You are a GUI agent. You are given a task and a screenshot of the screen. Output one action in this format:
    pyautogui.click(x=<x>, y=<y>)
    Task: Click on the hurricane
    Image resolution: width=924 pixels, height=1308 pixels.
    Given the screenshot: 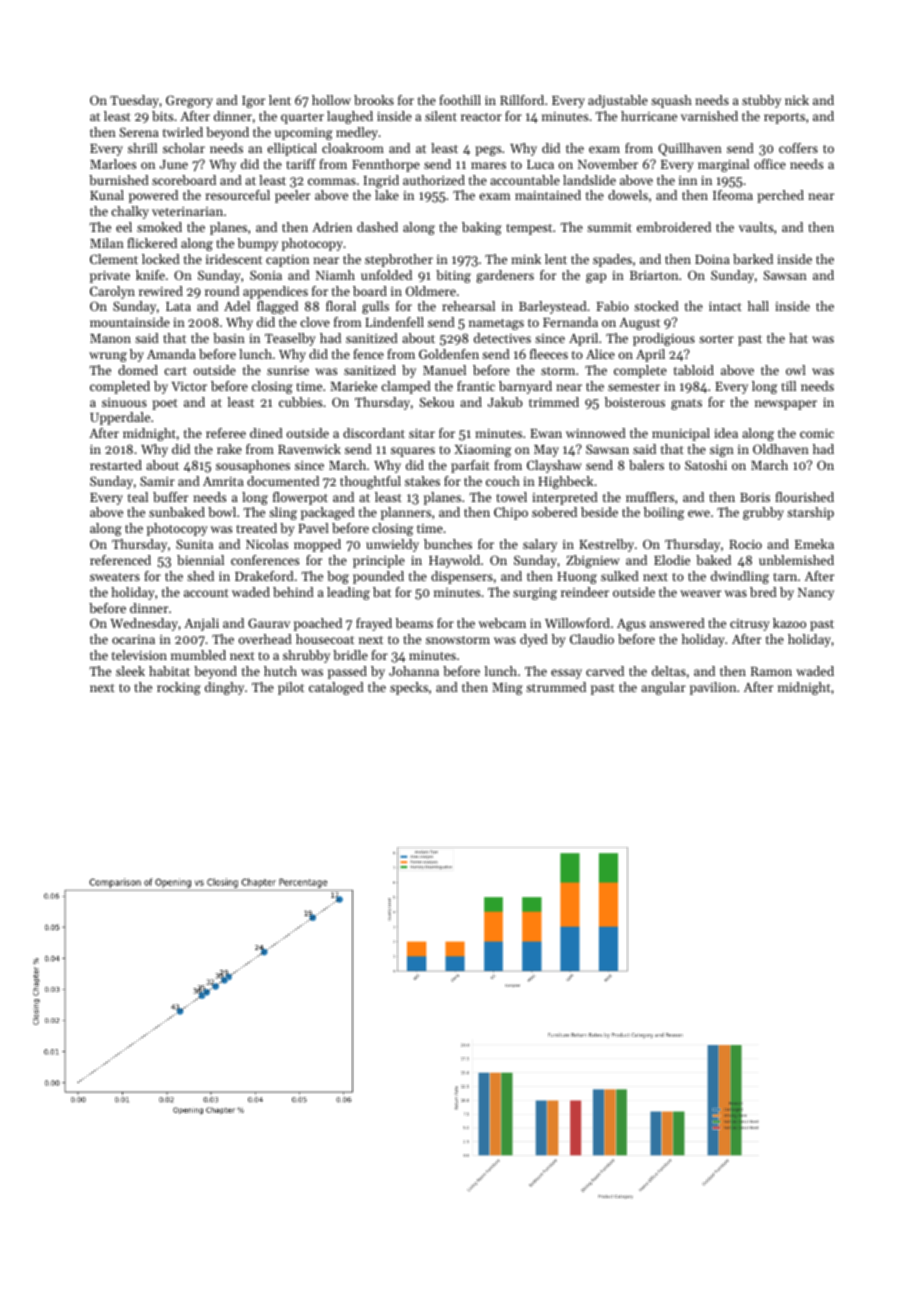 What is the action you would take?
    pyautogui.click(x=649, y=116)
